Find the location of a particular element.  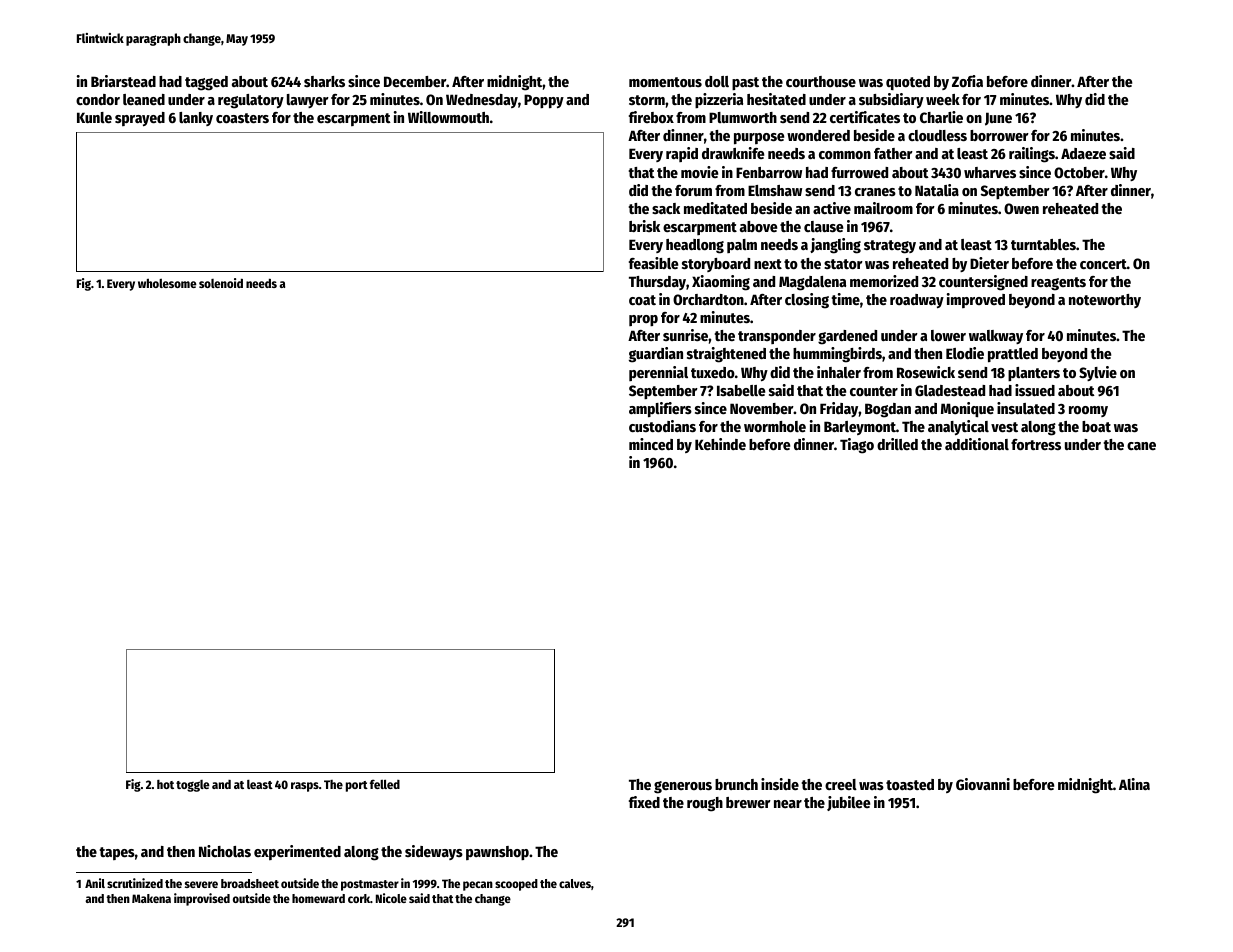

Alina is located at coordinates (1134, 784).
